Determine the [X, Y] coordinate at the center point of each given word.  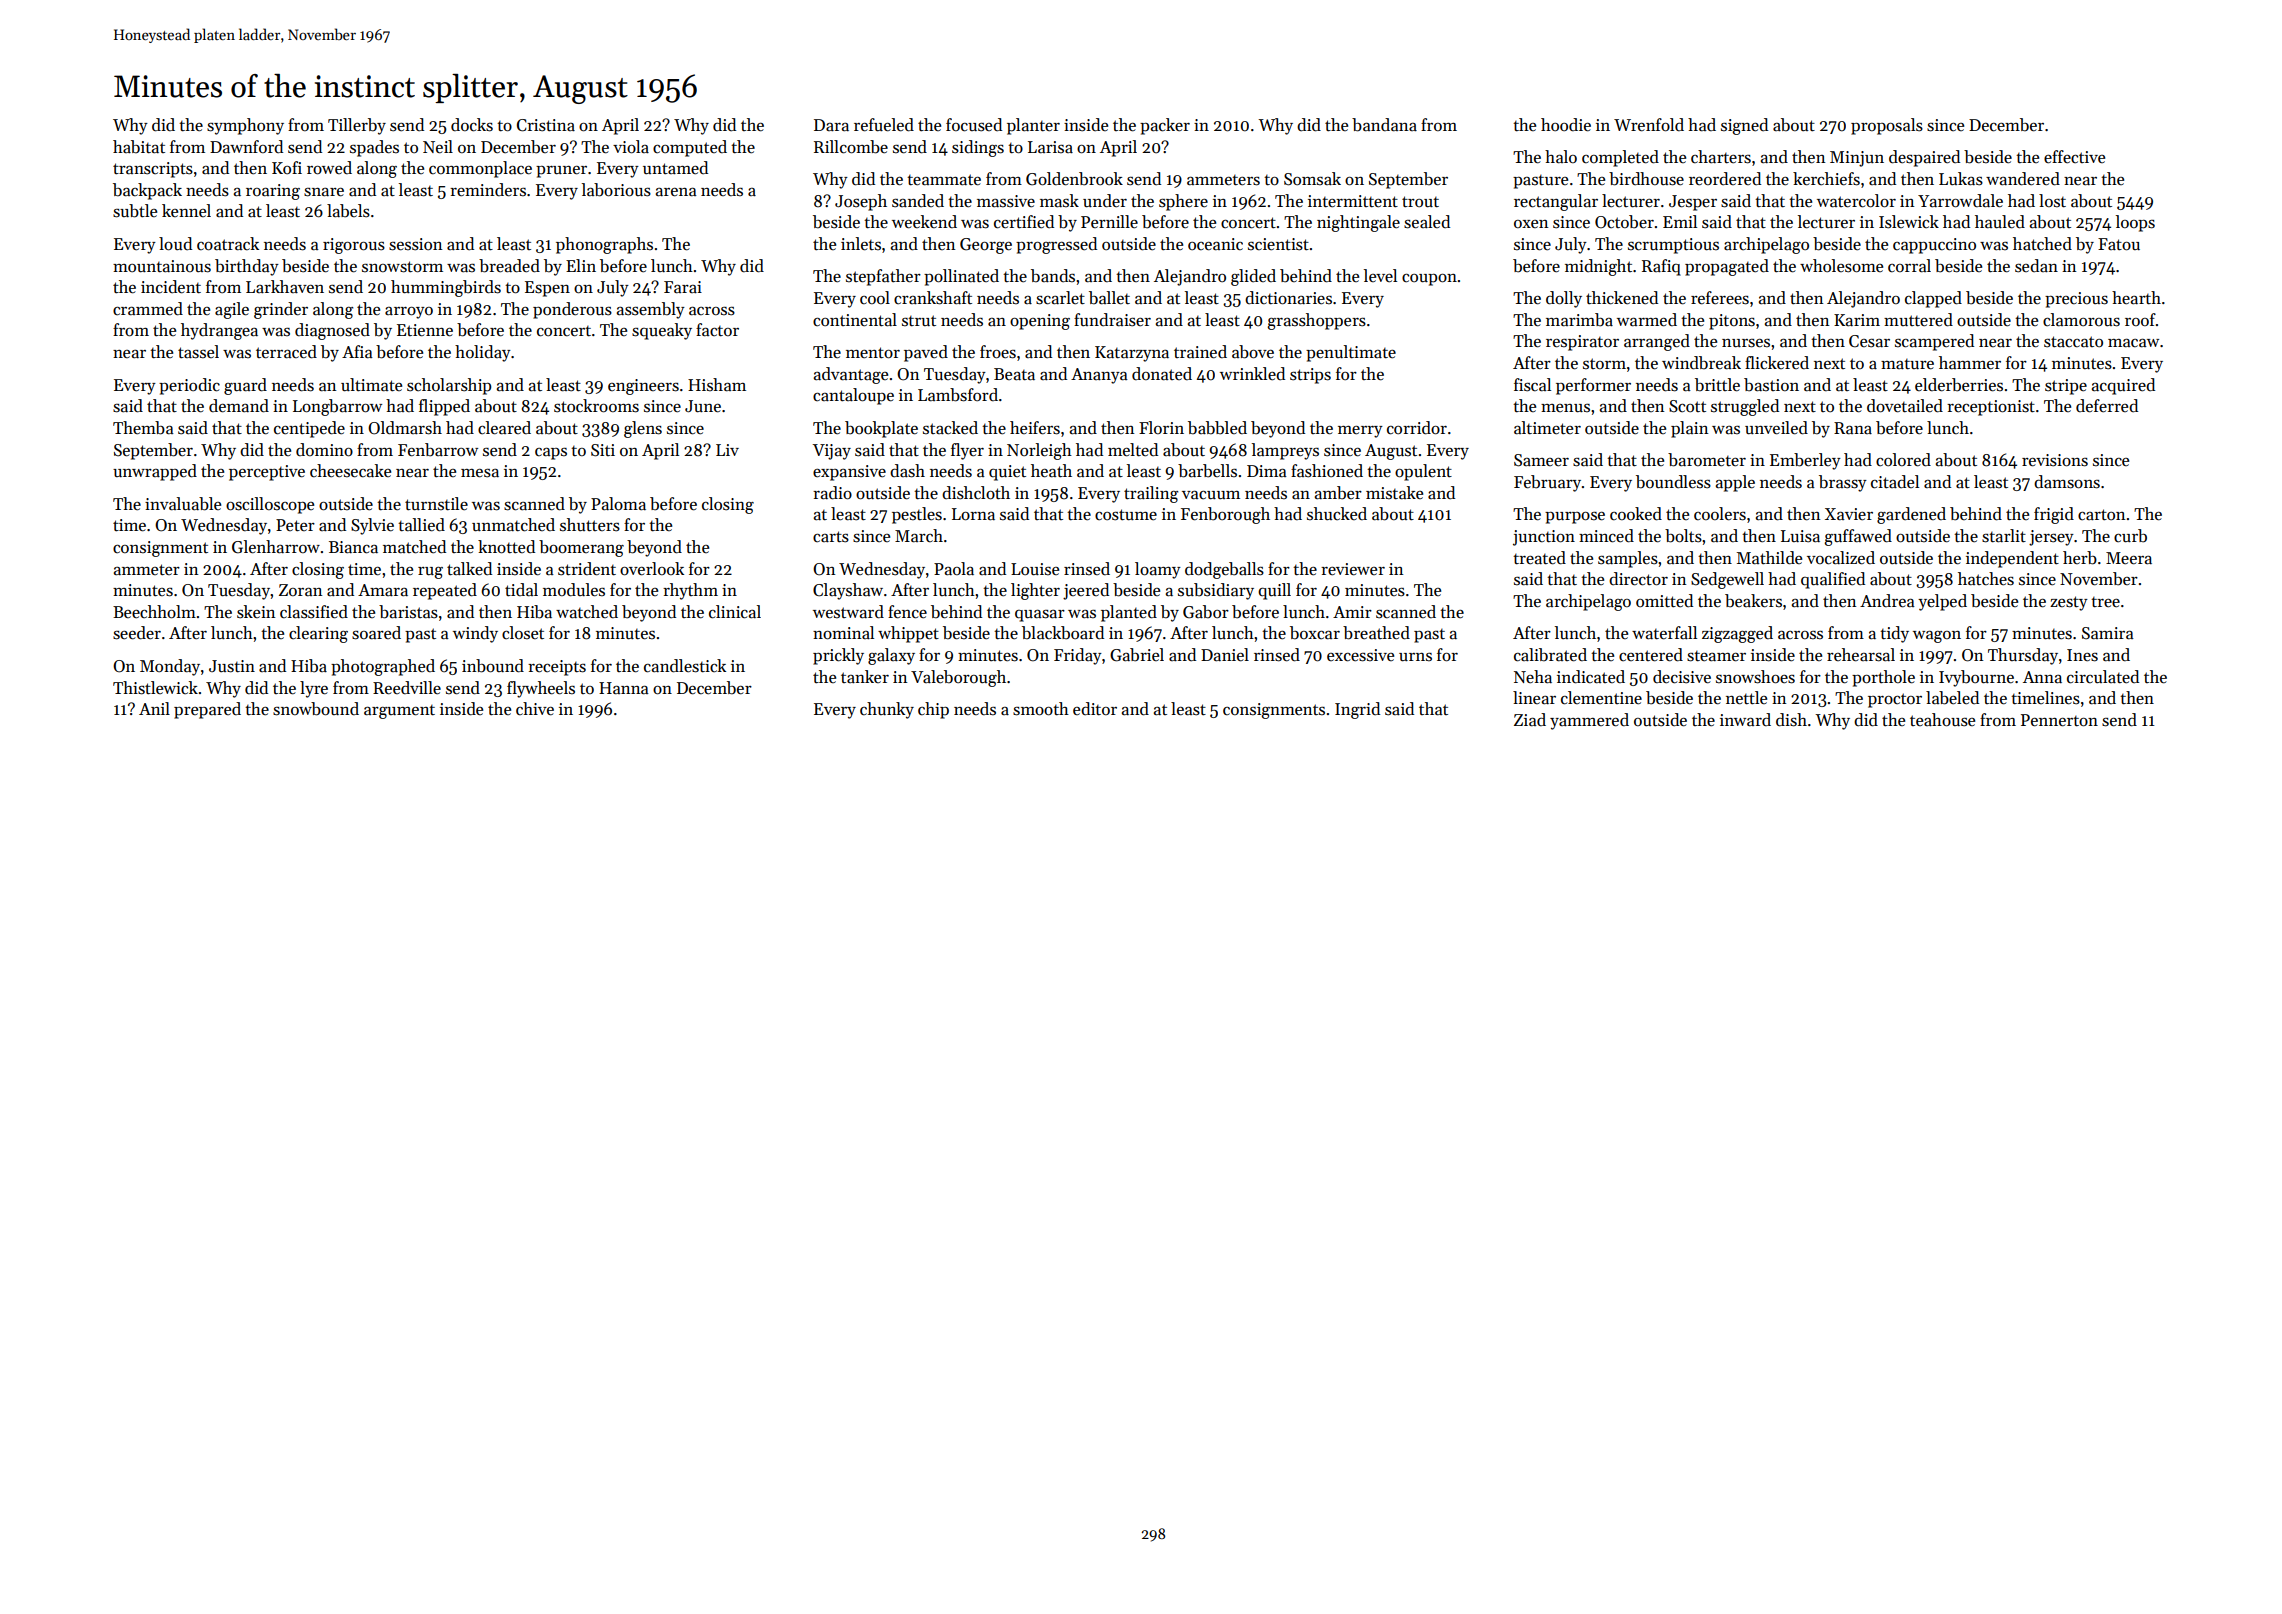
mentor [873, 353]
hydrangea [219, 331]
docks [472, 125]
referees [1720, 298]
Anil [154, 708]
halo [1561, 157]
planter [1033, 126]
